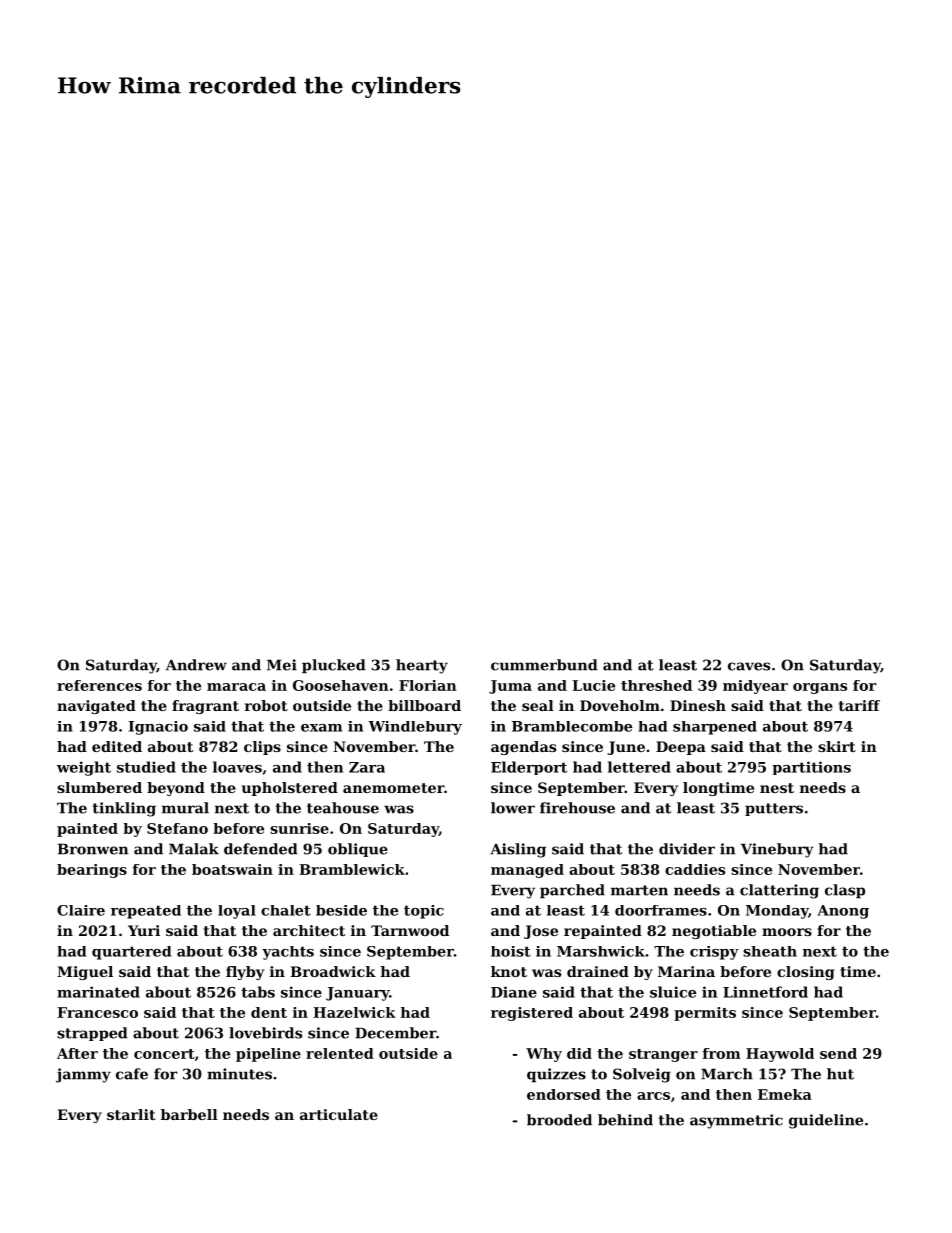  What do you see at coordinates (698, 705) in the screenshot?
I see `Dinesh` at bounding box center [698, 705].
